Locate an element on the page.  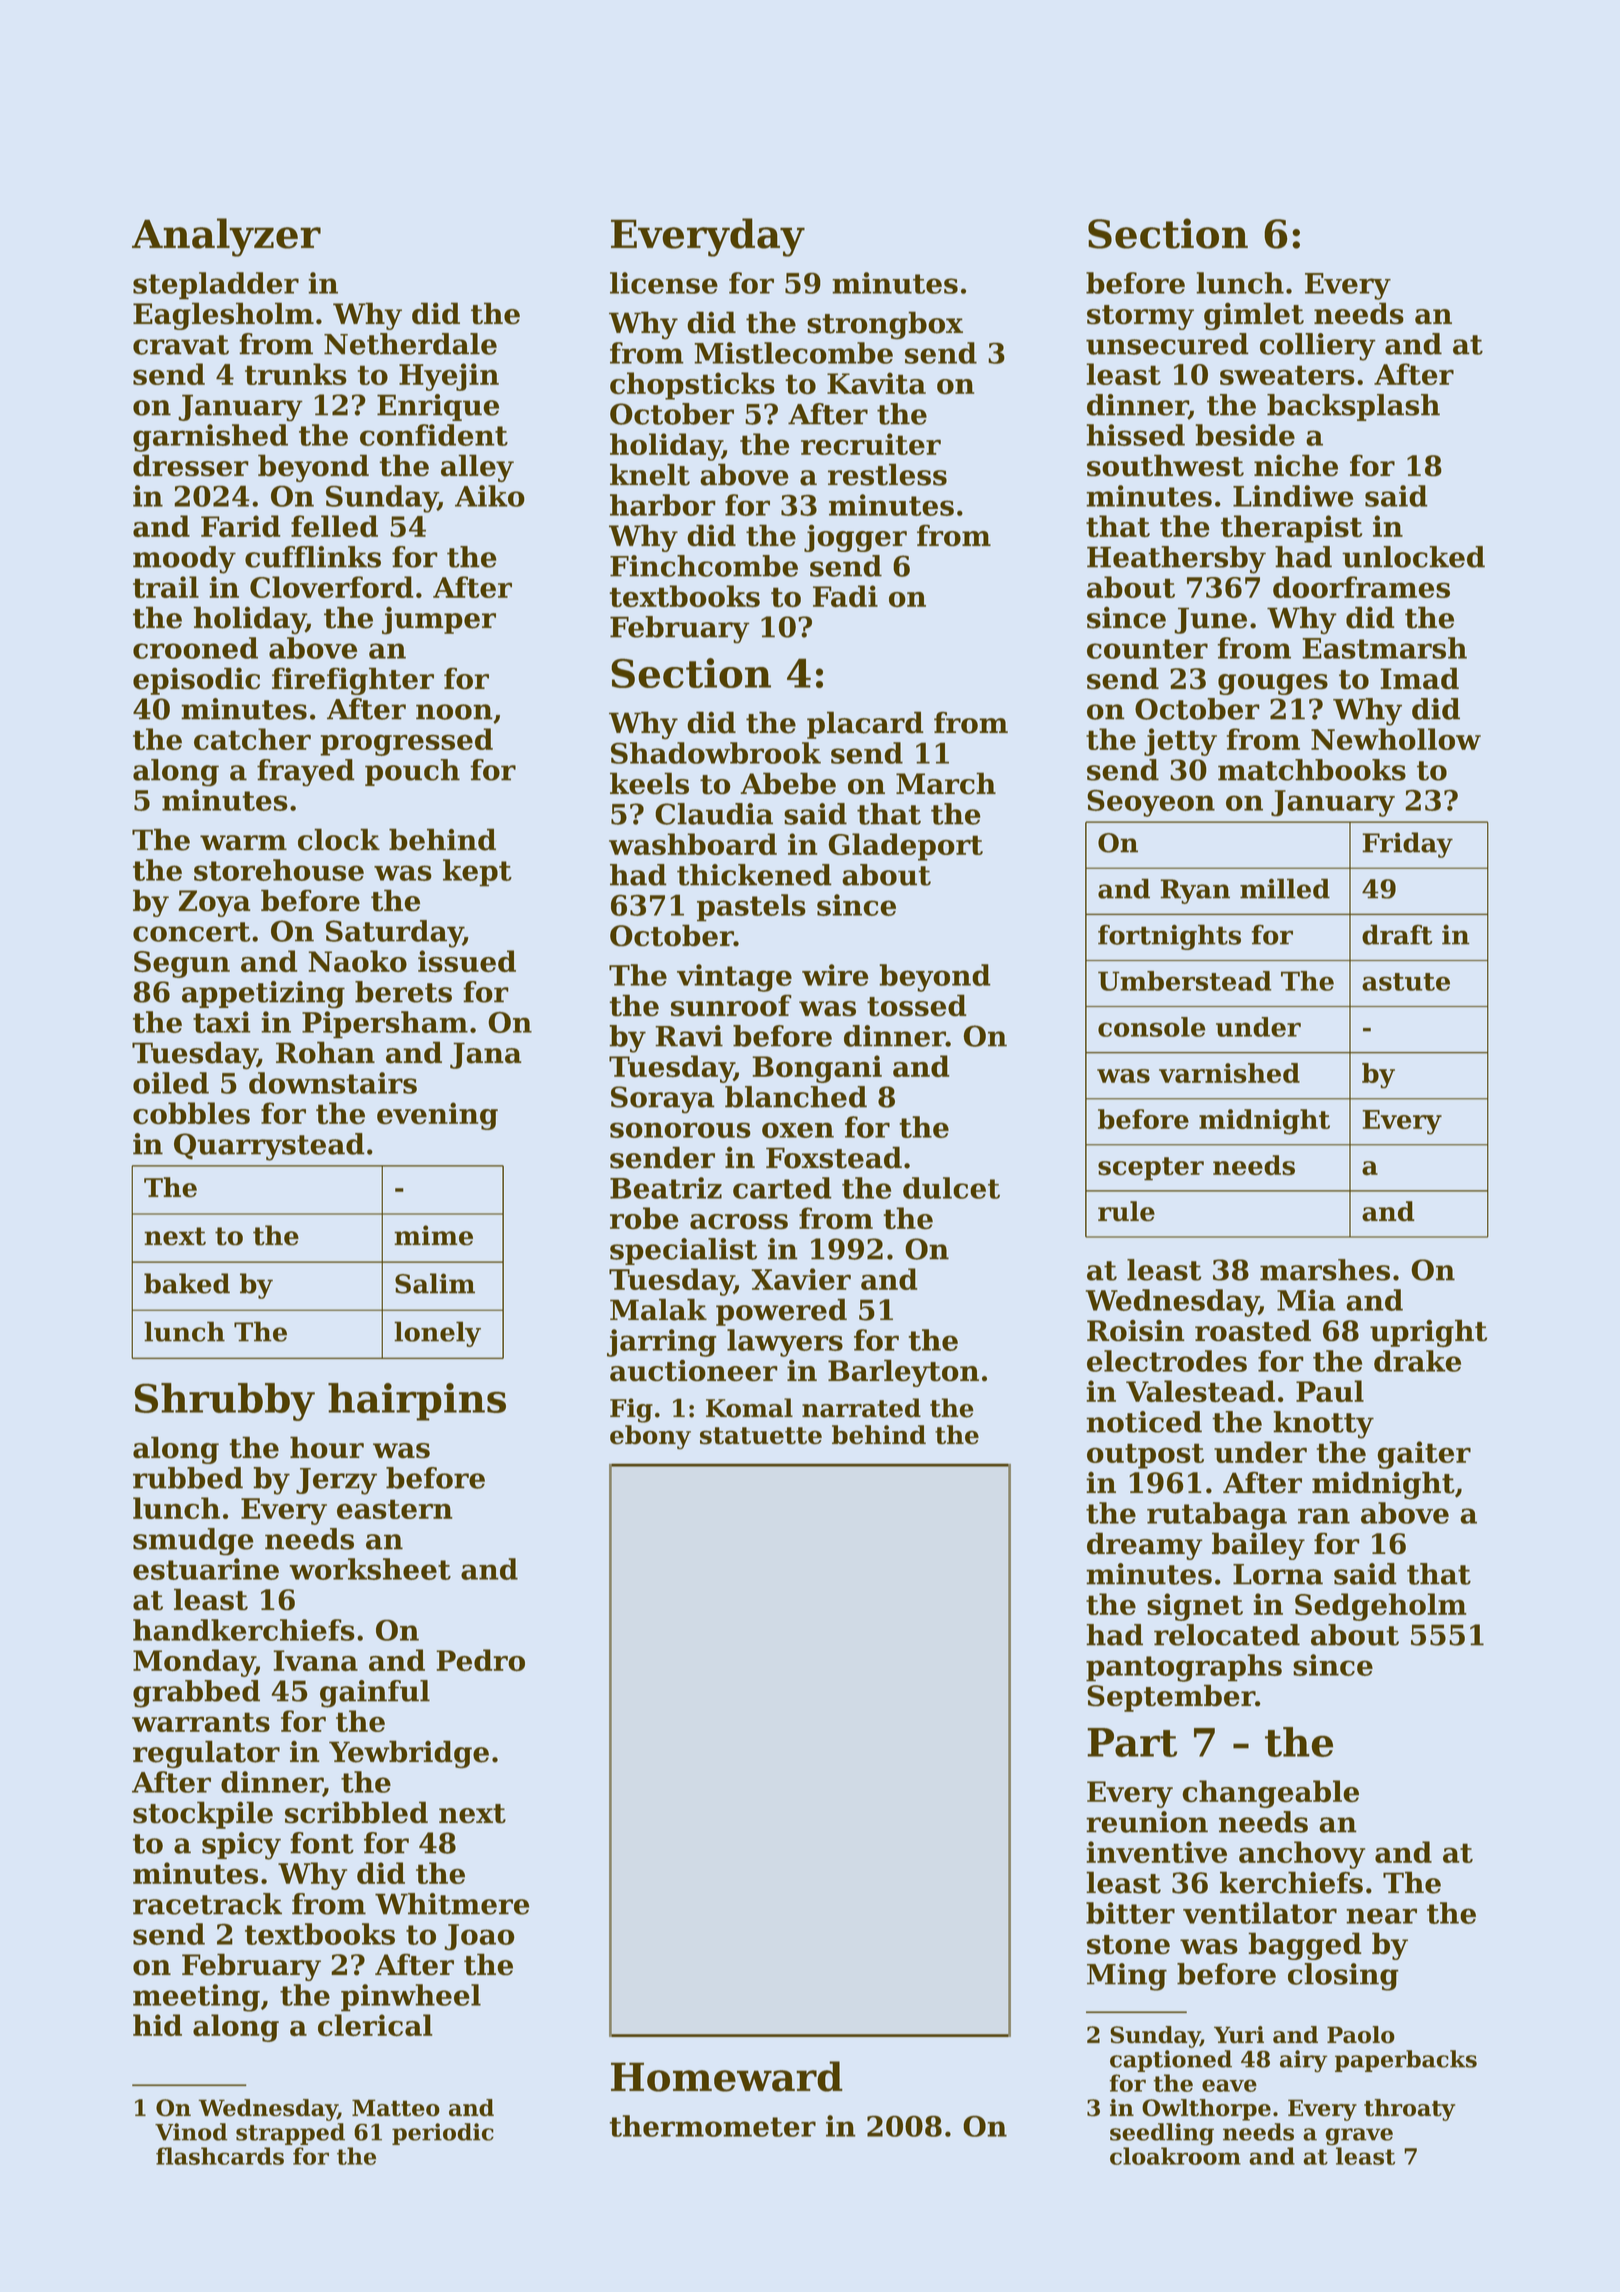
gimlet is located at coordinates (1254, 316).
